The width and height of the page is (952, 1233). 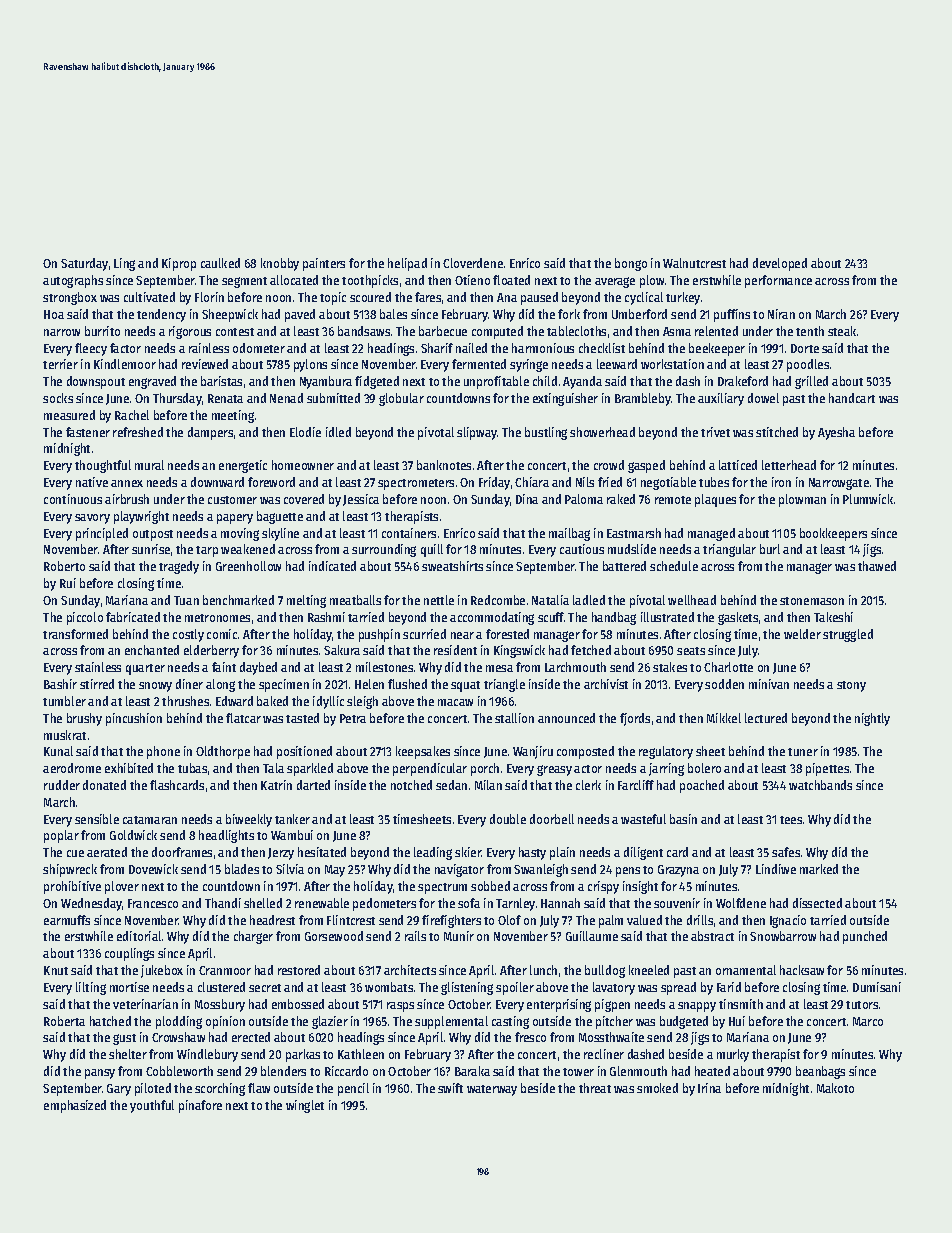 I want to click on developed, so click(x=780, y=264).
